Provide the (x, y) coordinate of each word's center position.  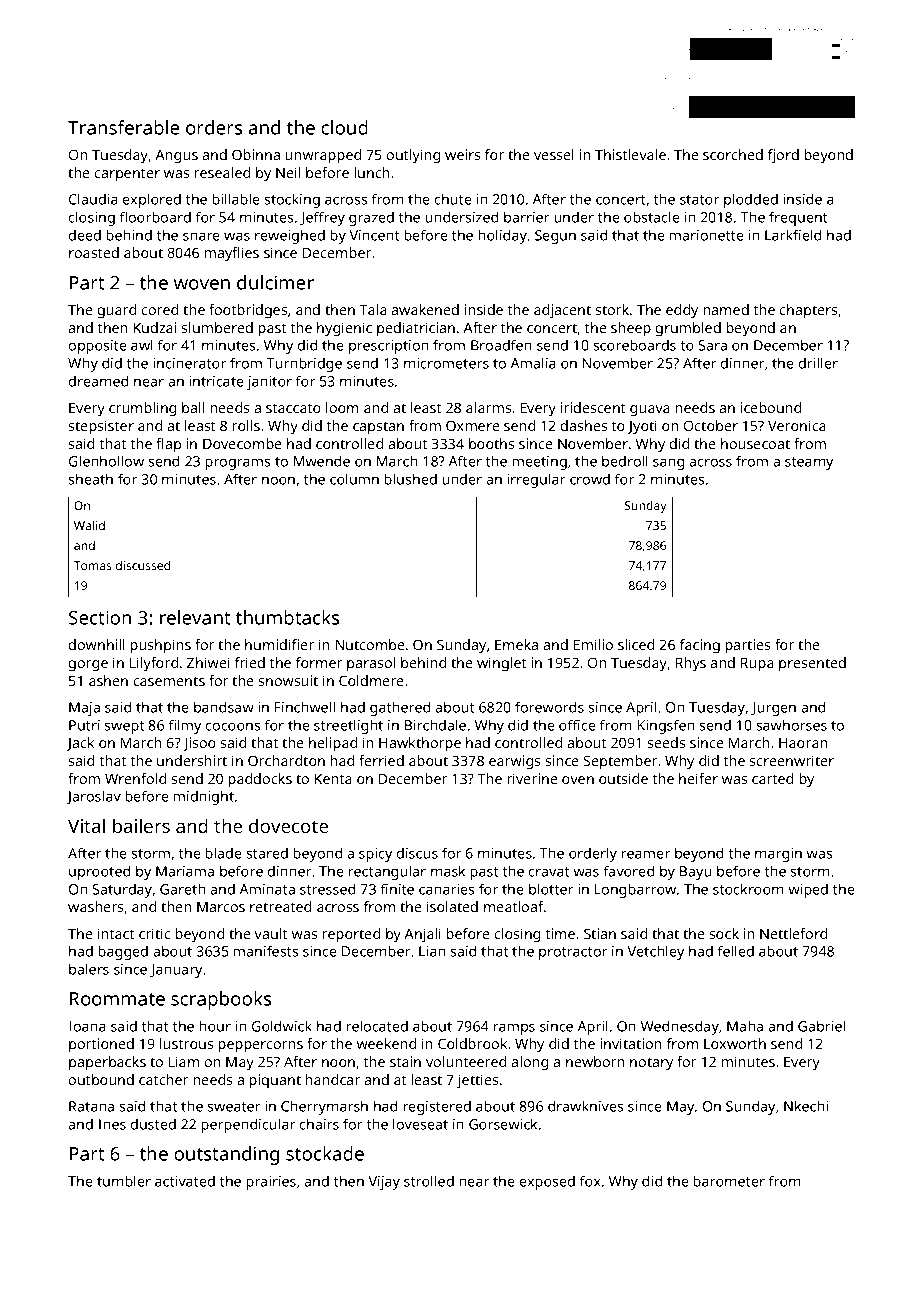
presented (812, 664)
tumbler (124, 1181)
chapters (808, 311)
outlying (413, 156)
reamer (645, 854)
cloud (344, 127)
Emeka (516, 644)
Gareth (182, 889)
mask (448, 871)
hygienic (344, 329)
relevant (195, 617)
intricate (216, 381)
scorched (733, 154)
